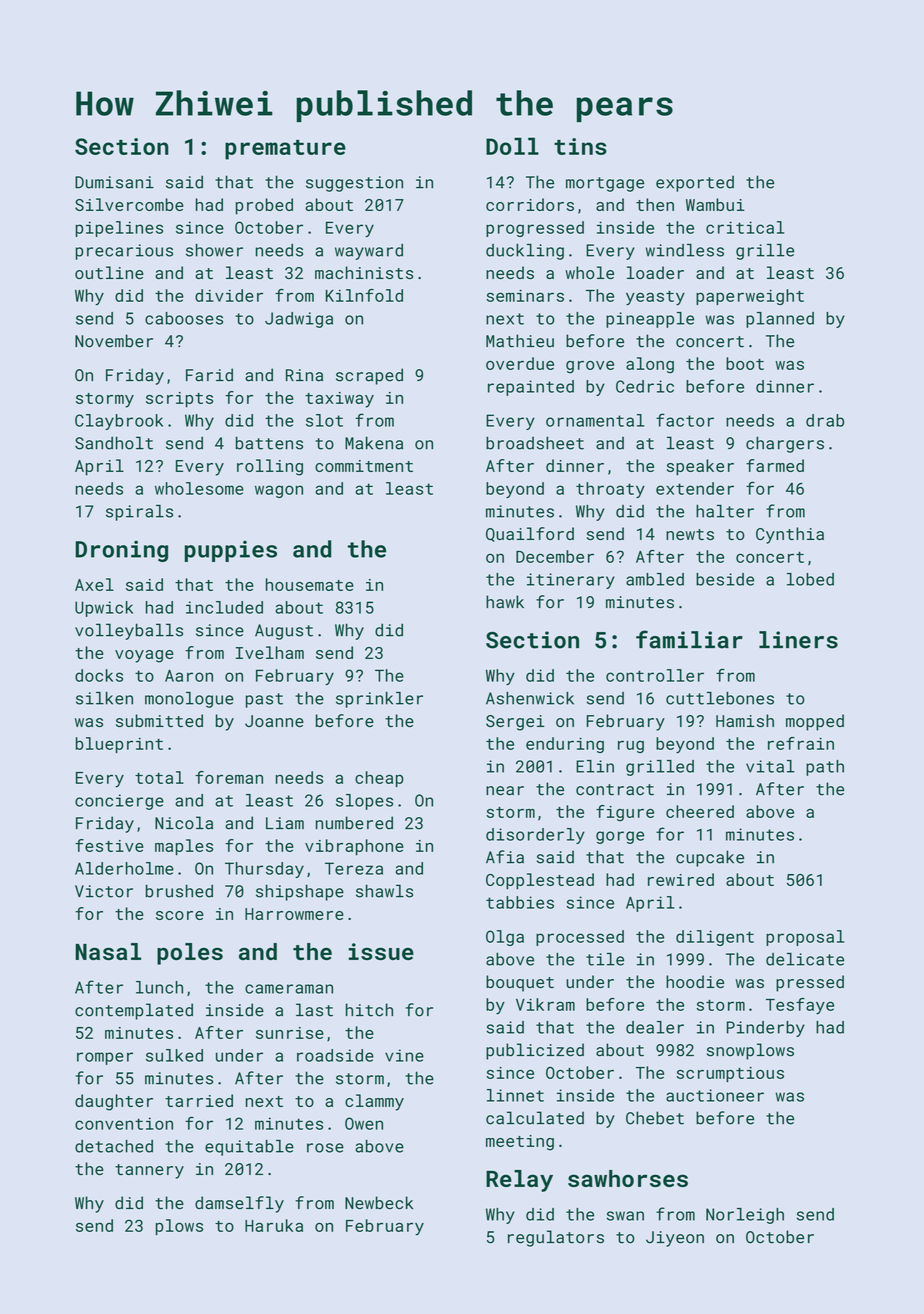 Image resolution: width=924 pixels, height=1314 pixels. I want to click on Aaron, so click(189, 675).
